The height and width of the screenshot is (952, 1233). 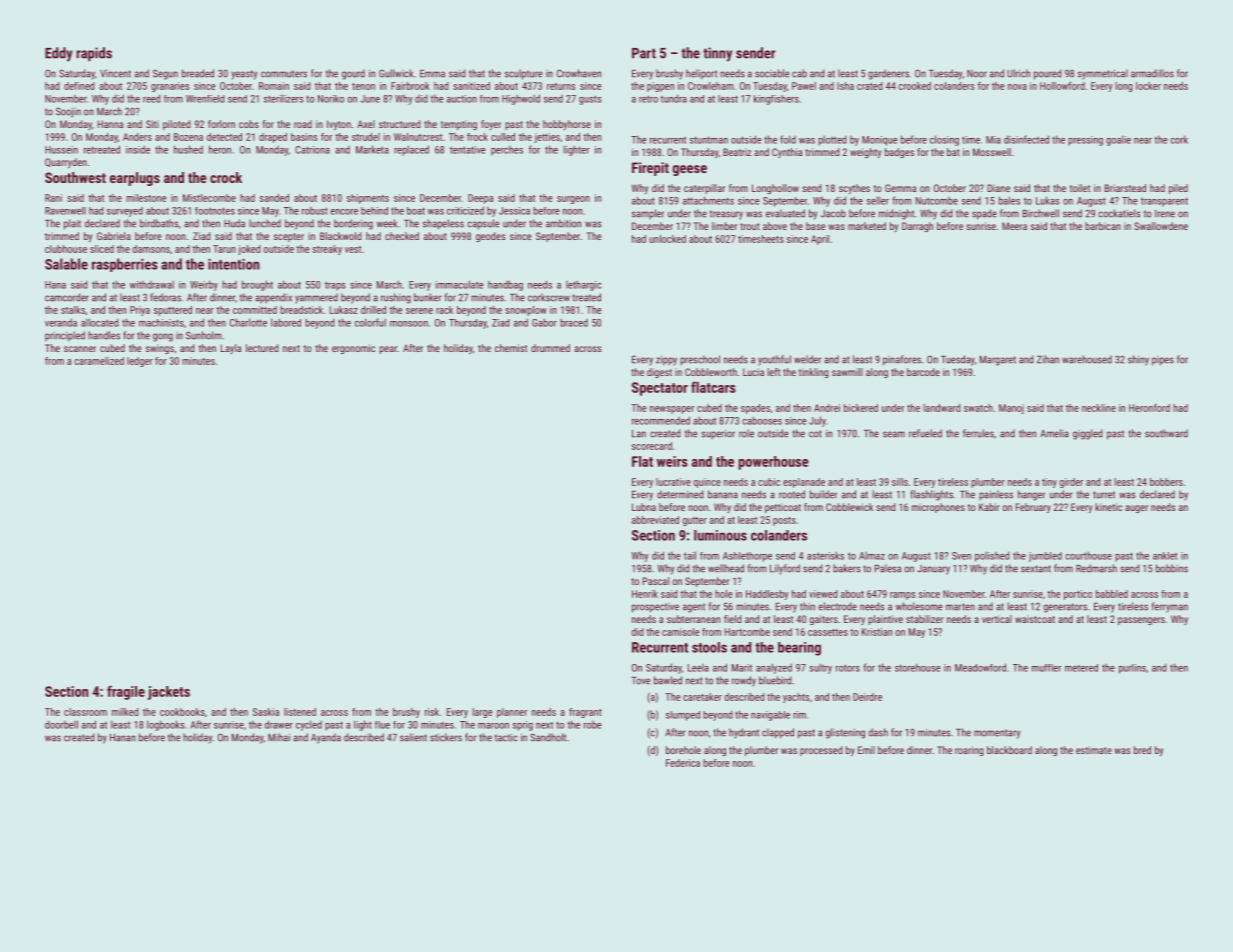 I want to click on waistcoat, so click(x=1035, y=619).
